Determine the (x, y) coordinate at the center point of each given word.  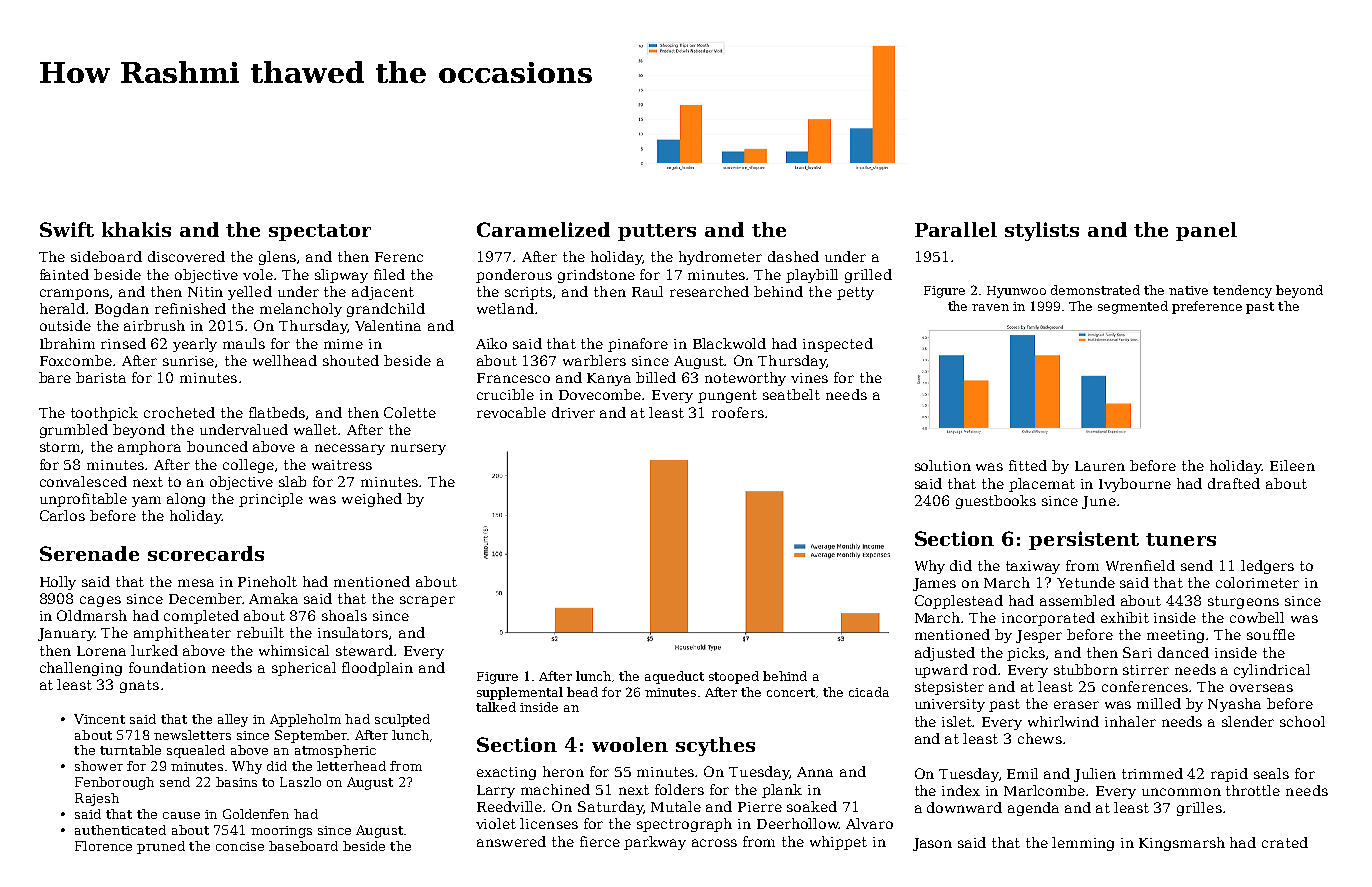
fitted (1028, 465)
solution (943, 465)
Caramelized (543, 229)
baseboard (303, 846)
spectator (320, 232)
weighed (372, 500)
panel (1206, 231)
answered (511, 841)
